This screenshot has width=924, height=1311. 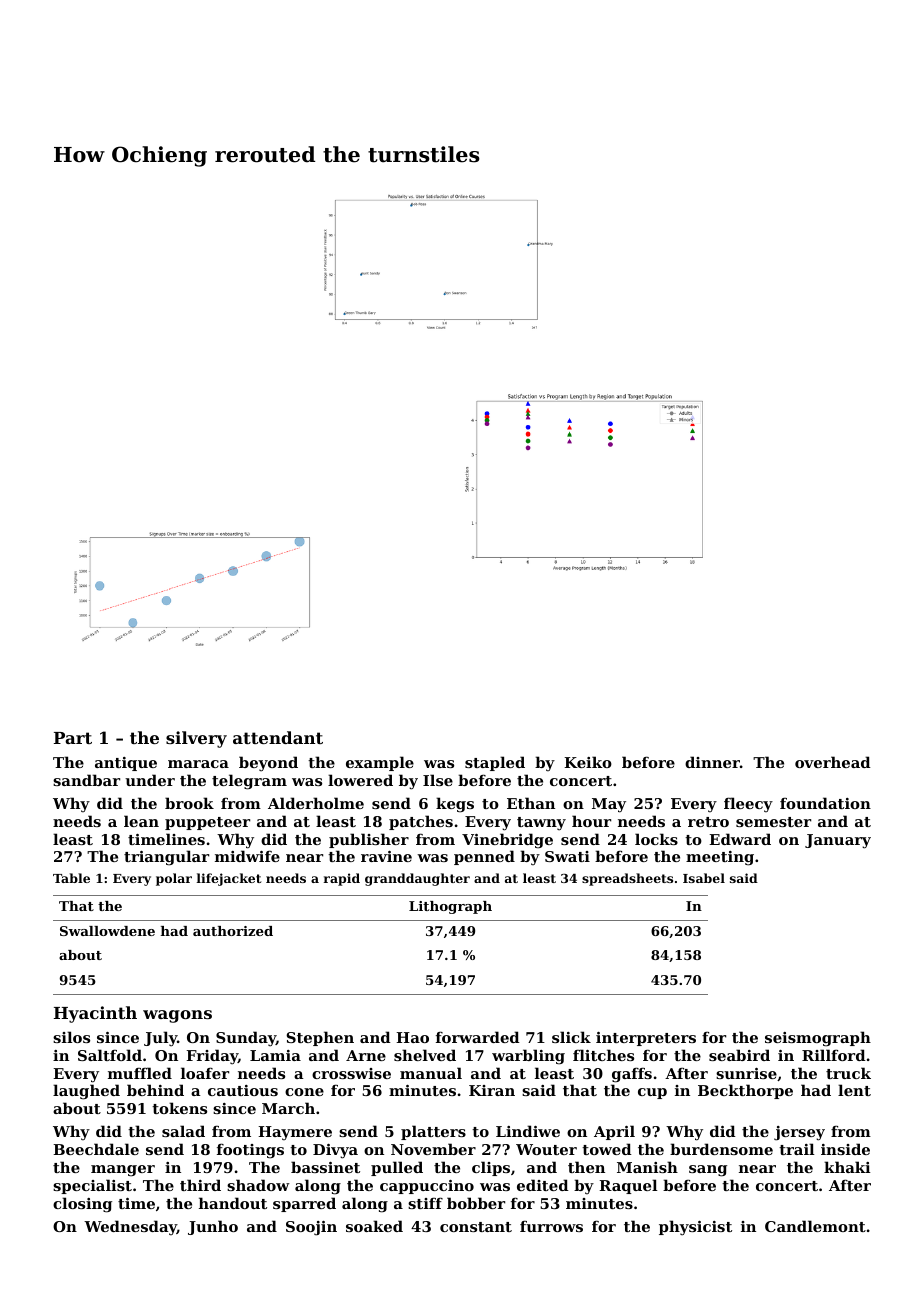 What do you see at coordinates (854, 1090) in the screenshot?
I see `lent` at bounding box center [854, 1090].
